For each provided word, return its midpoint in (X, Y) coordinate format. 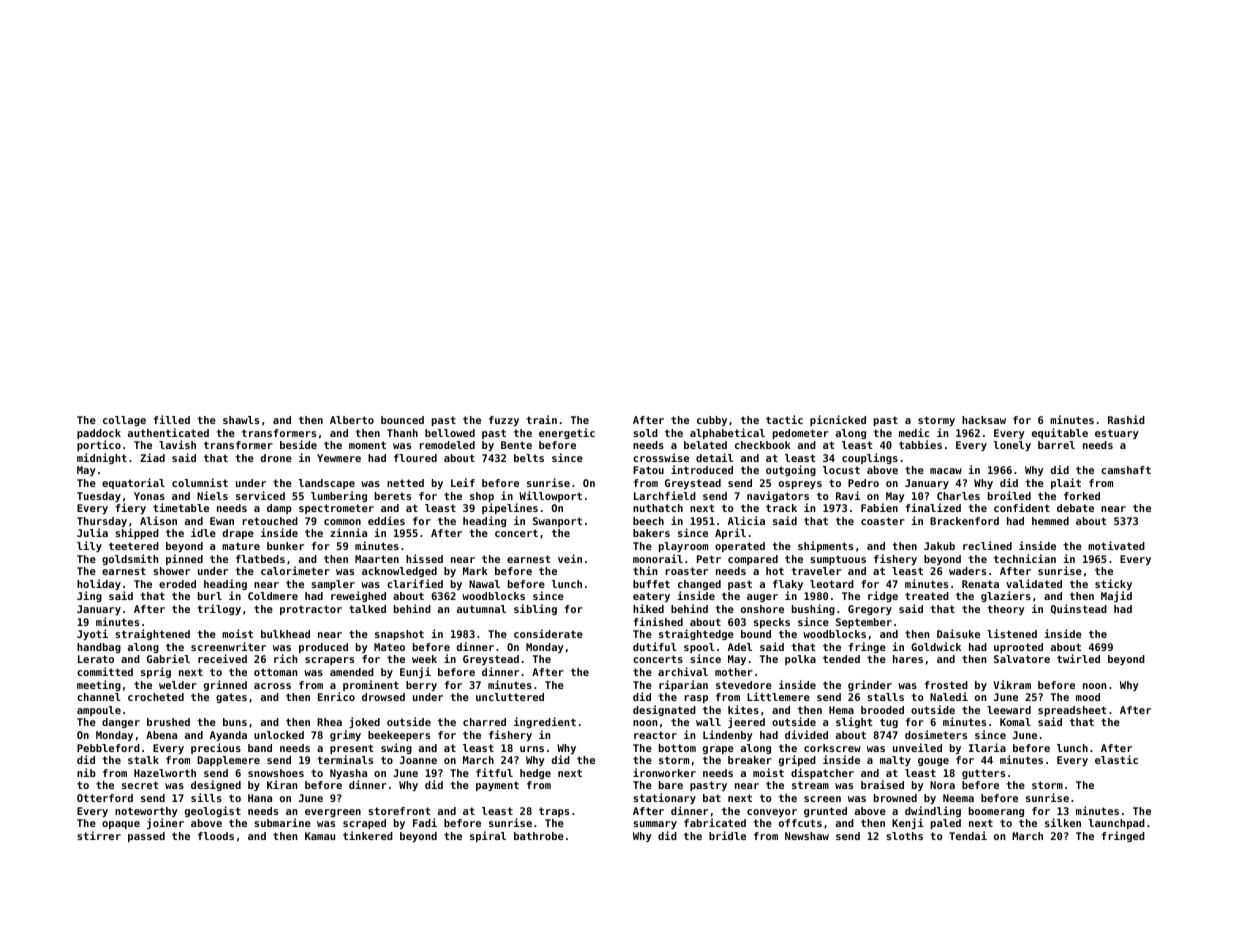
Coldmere (273, 596)
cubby (712, 421)
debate (1075, 508)
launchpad (1116, 824)
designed (216, 785)
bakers (651, 533)
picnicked (838, 420)
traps (554, 812)
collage (124, 421)
